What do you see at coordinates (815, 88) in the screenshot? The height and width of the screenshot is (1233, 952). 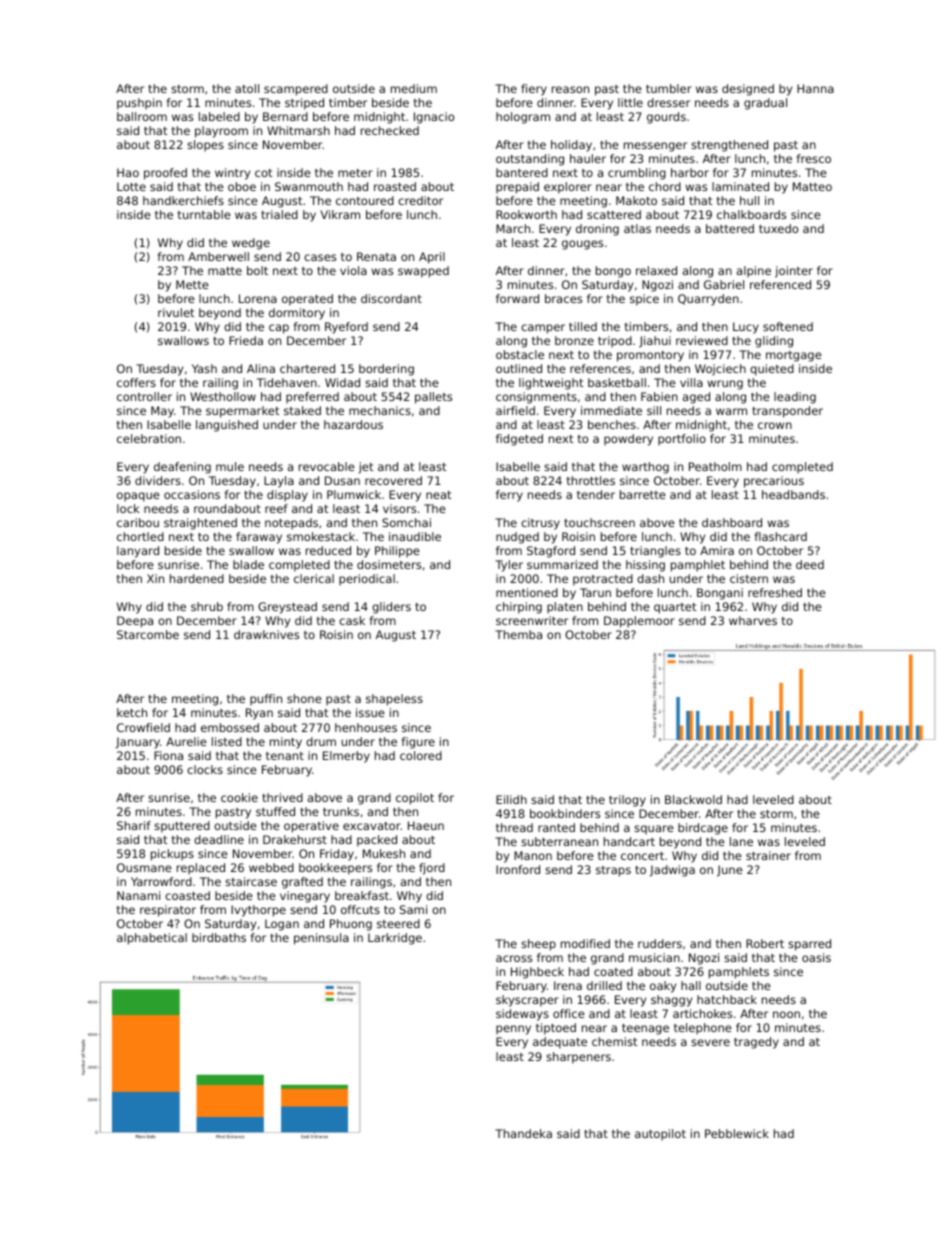 I see `Hanna` at bounding box center [815, 88].
